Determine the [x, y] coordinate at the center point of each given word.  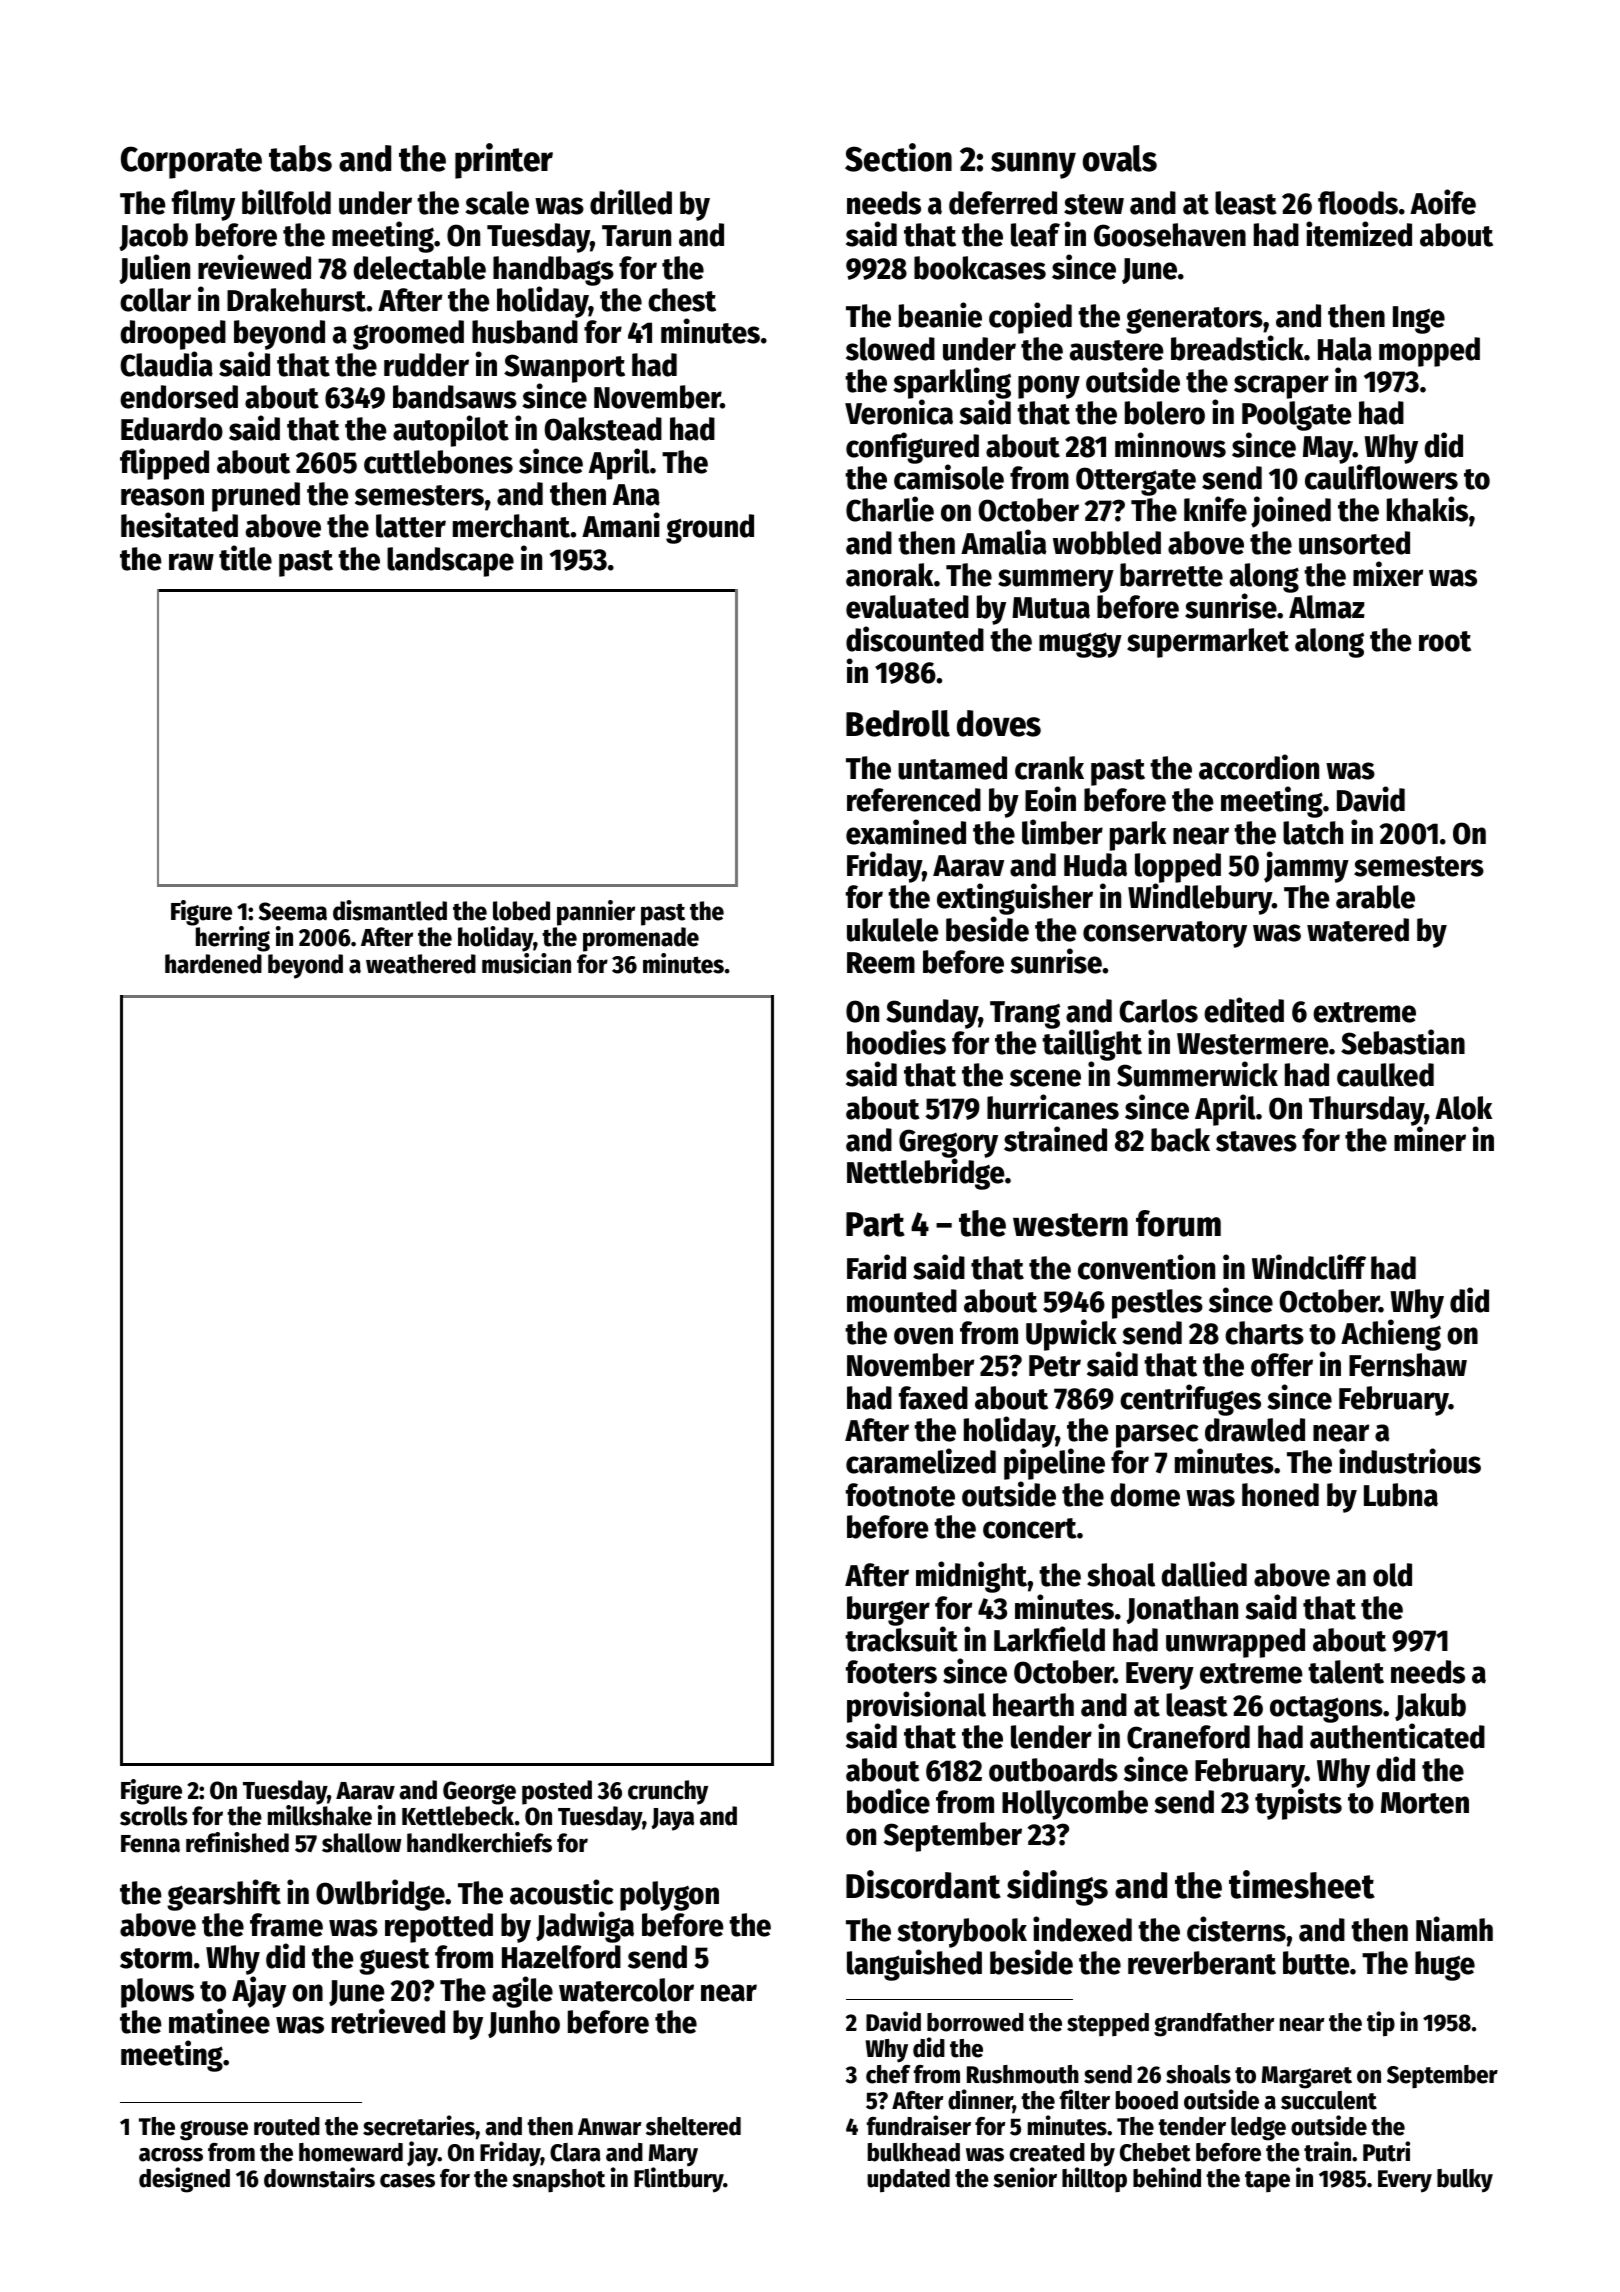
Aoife [1443, 202]
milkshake [320, 1815]
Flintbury [679, 2180]
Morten [1425, 1803]
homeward [351, 2152]
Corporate [191, 162]
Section [898, 157]
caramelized [921, 1461]
